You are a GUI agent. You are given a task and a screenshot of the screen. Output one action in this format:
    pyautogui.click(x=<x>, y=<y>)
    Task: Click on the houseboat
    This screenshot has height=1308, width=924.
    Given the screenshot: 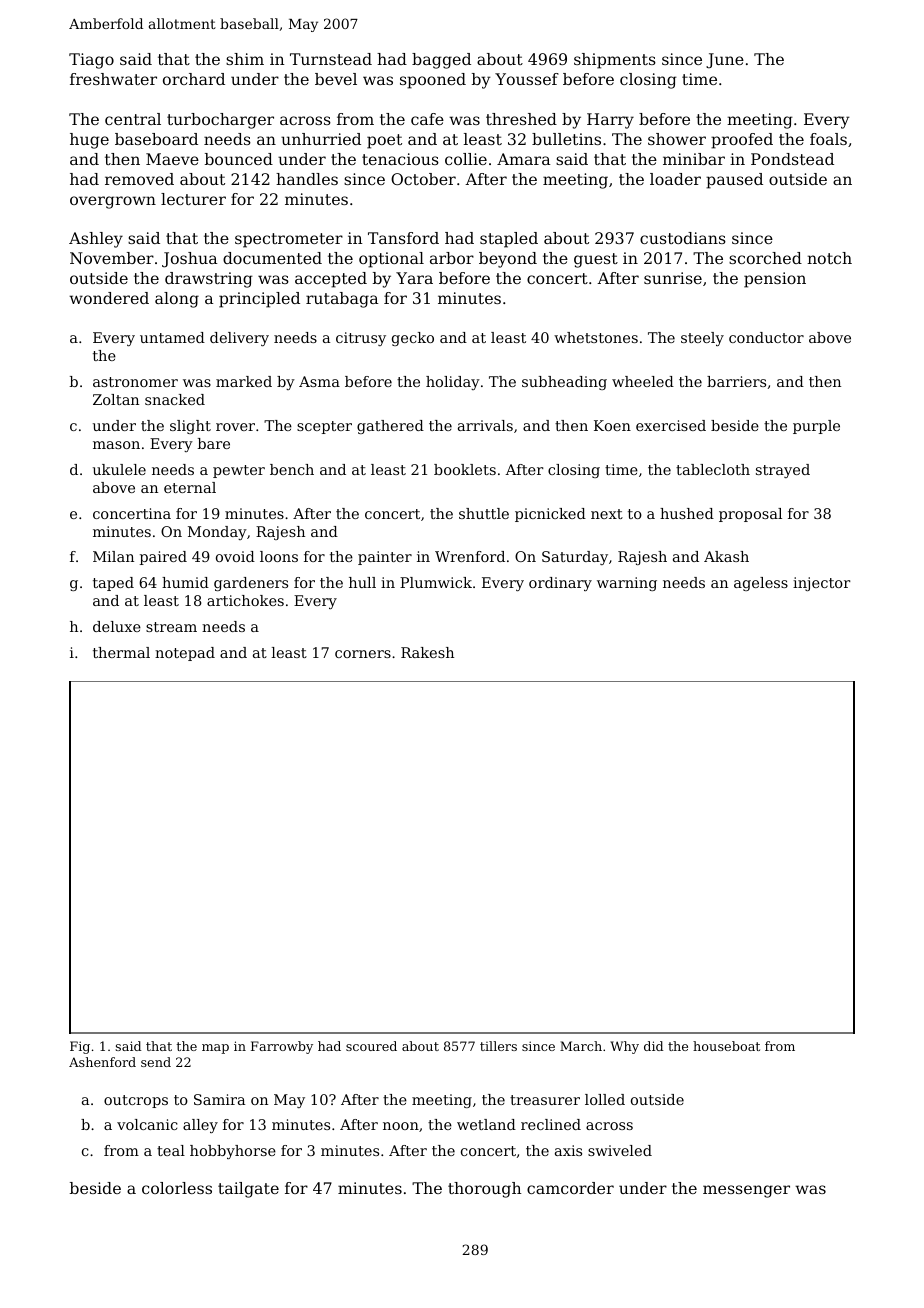 What is the action you would take?
    pyautogui.click(x=726, y=1046)
